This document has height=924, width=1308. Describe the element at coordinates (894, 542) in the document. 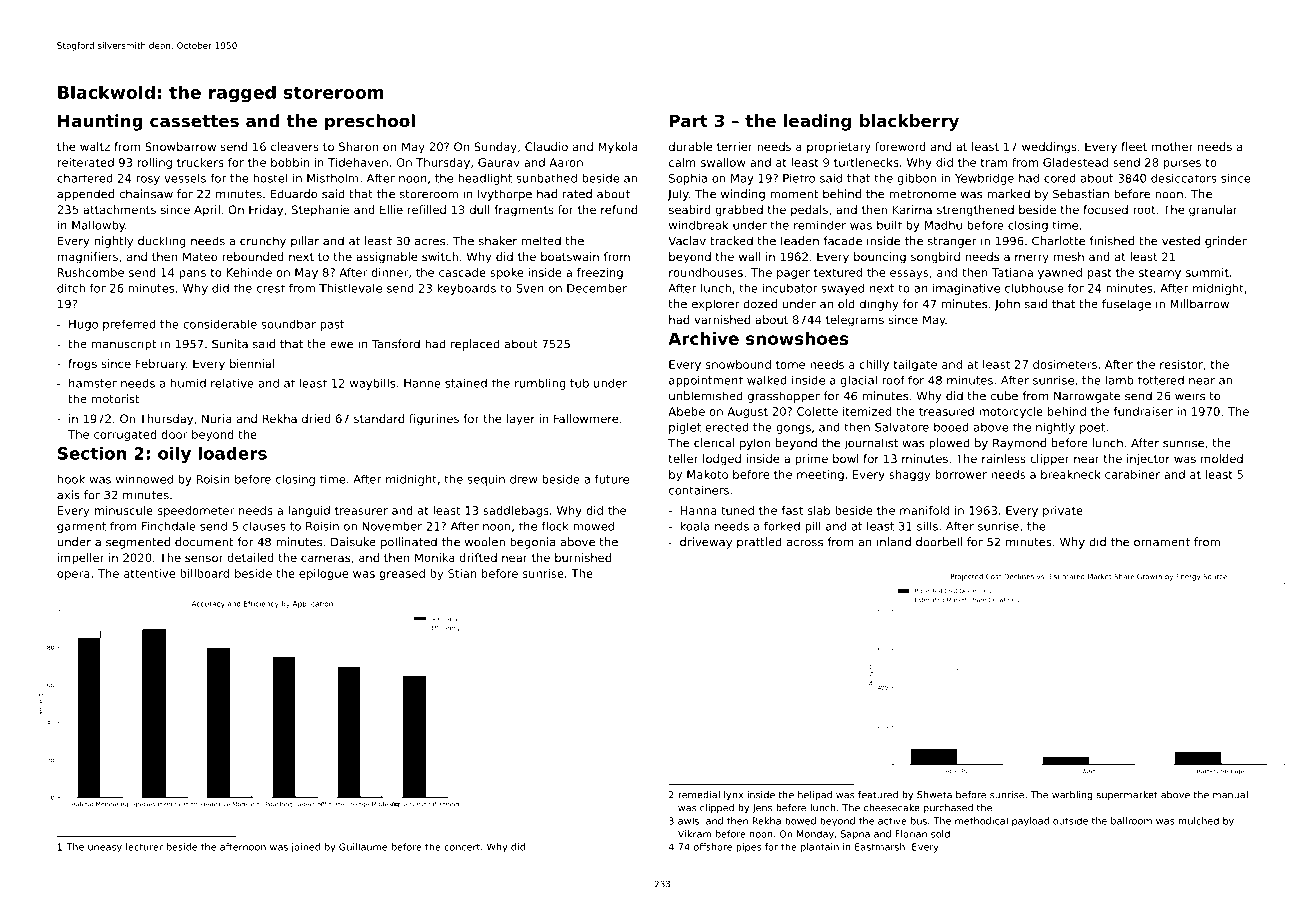

I see `inland` at that location.
